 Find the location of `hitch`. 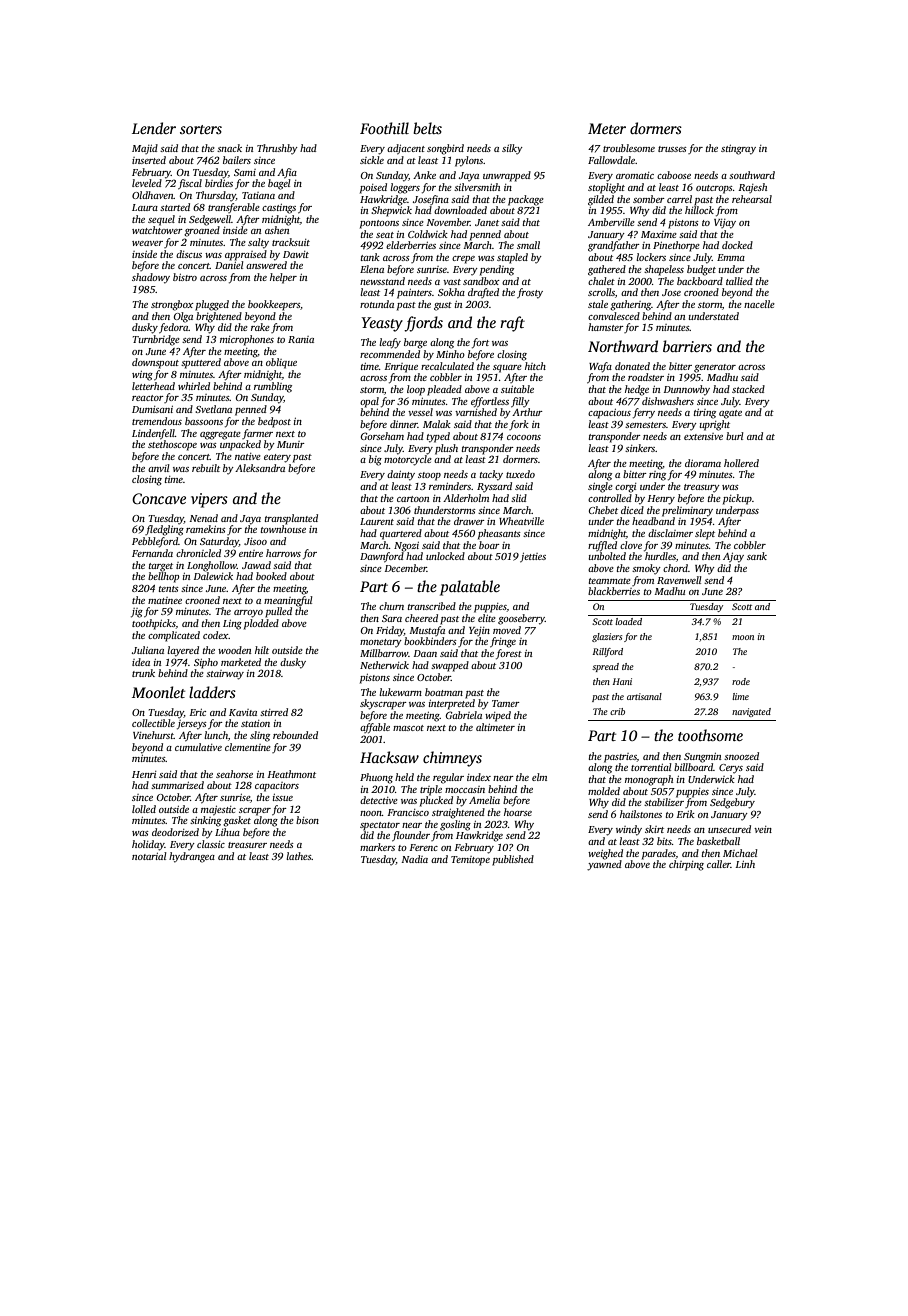

hitch is located at coordinates (535, 366).
